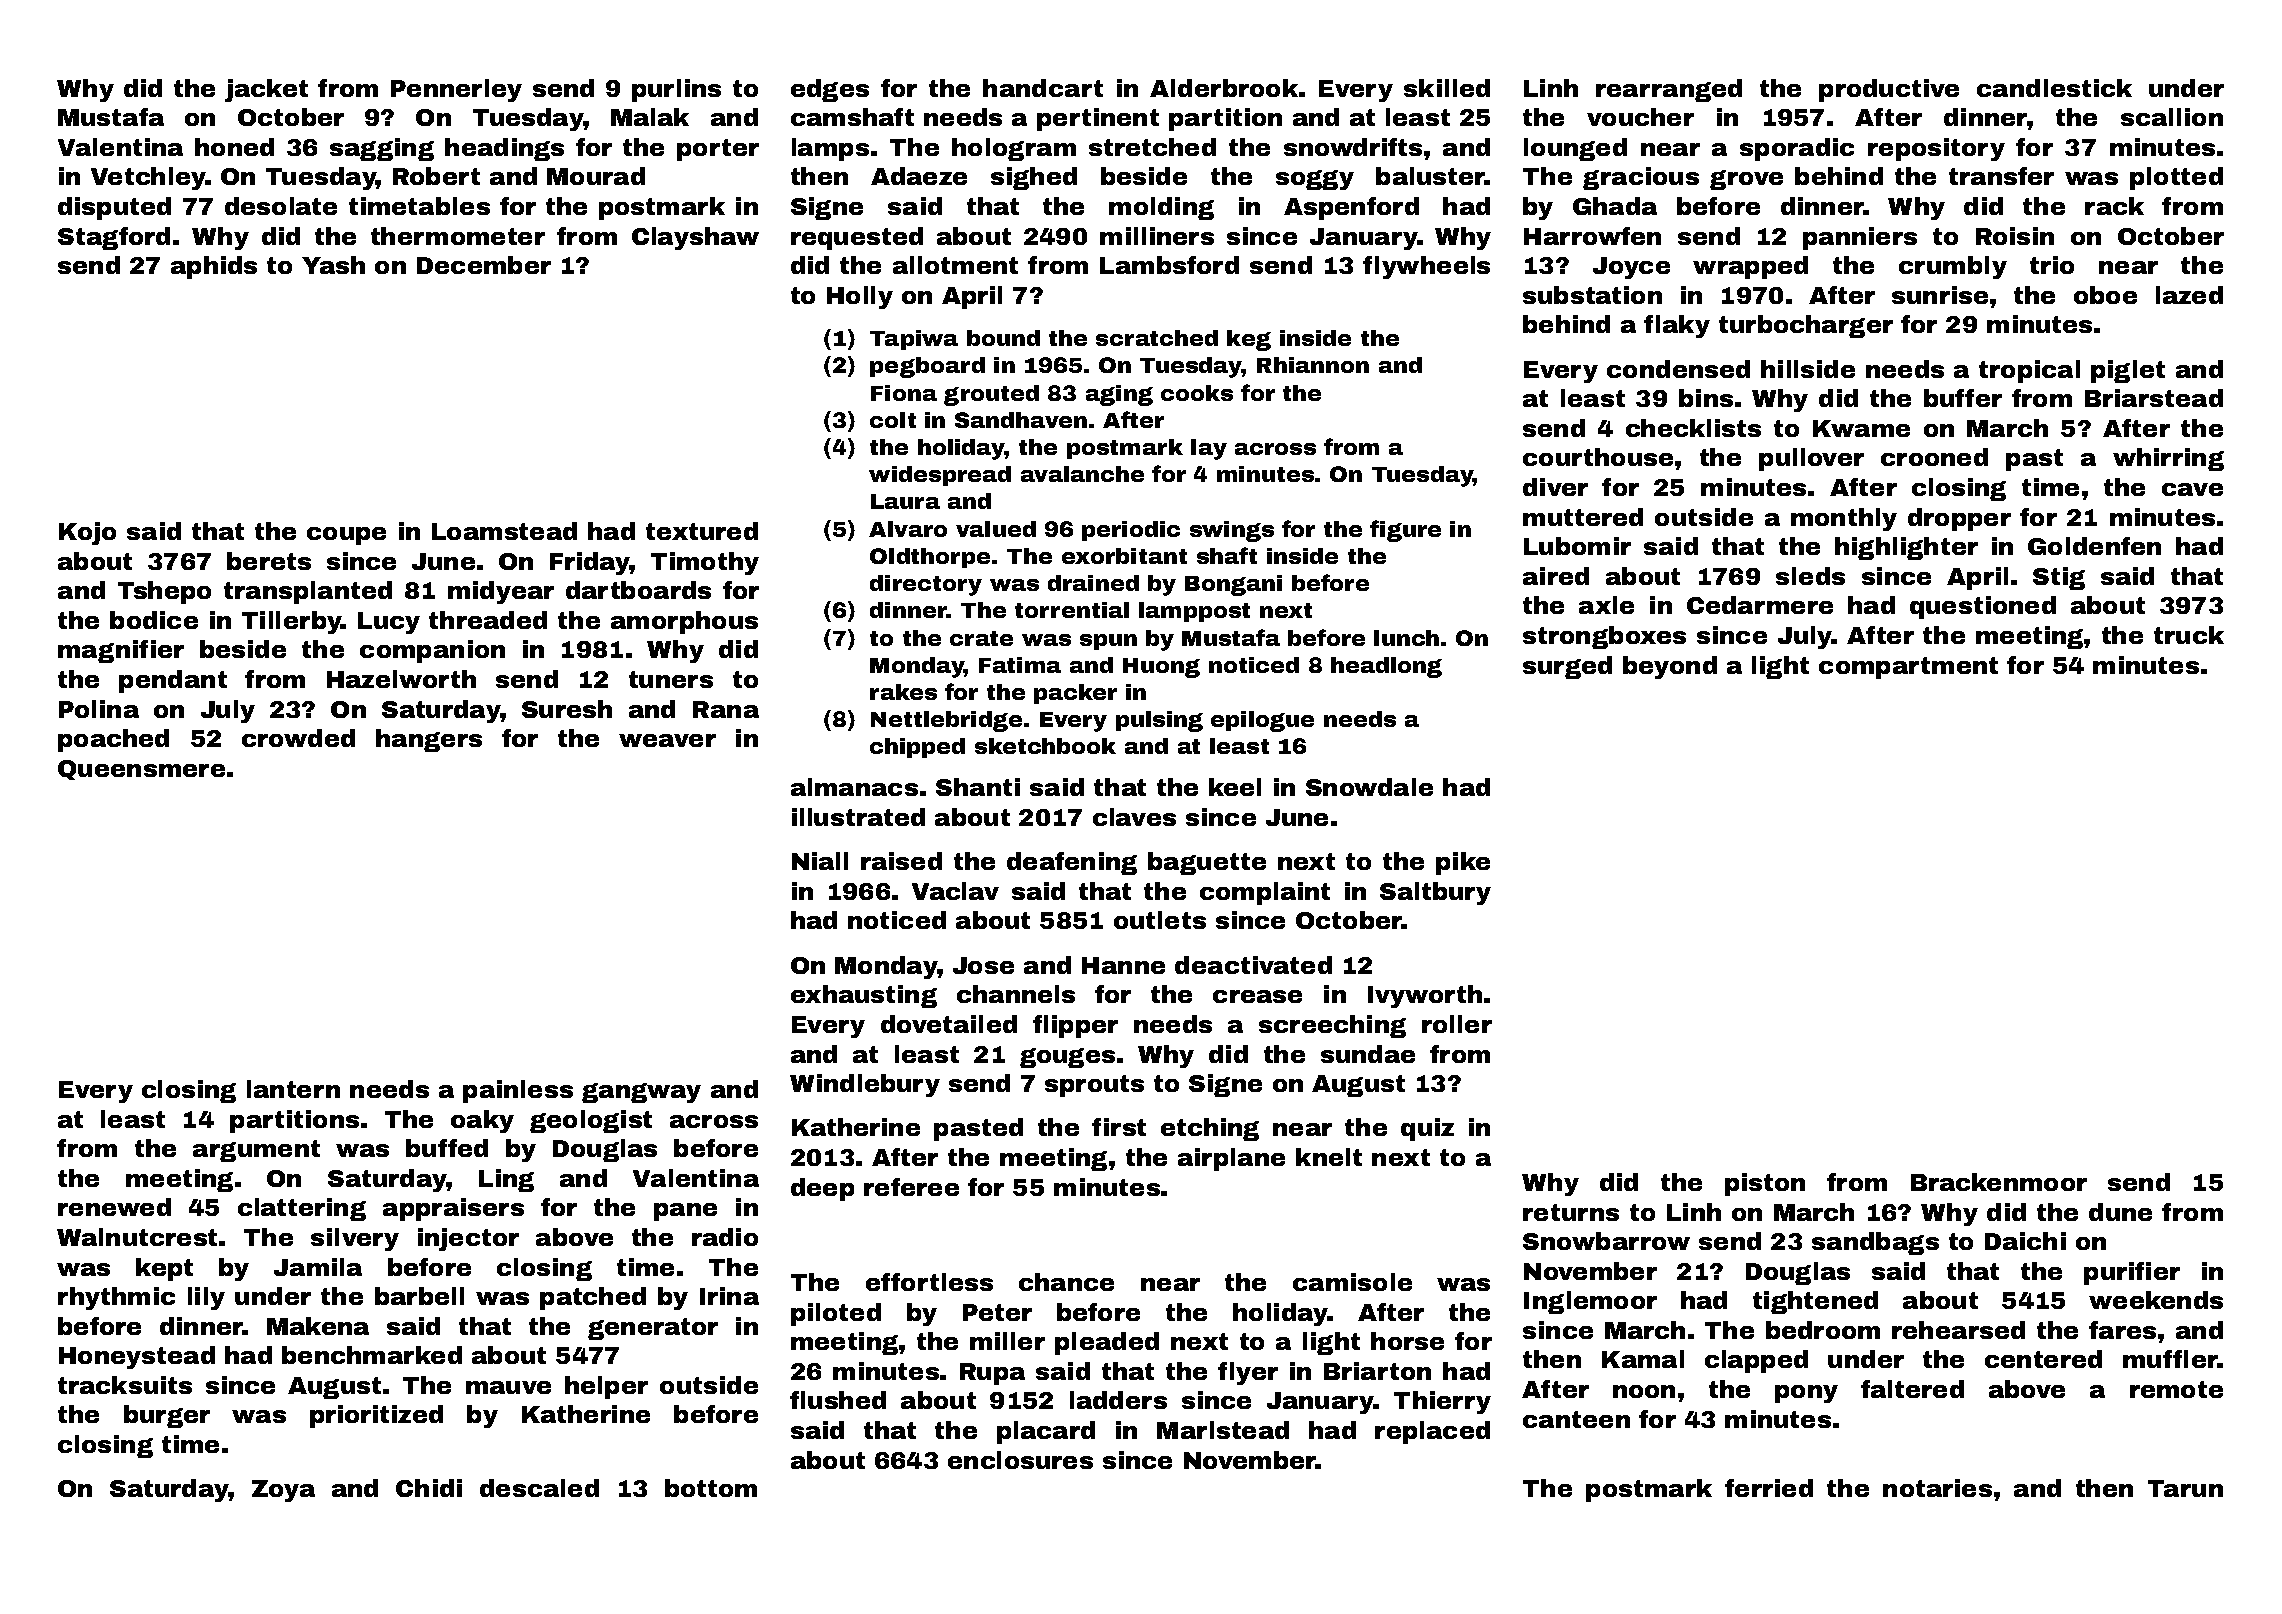 The height and width of the image is (1614, 2282). What do you see at coordinates (2189, 635) in the image?
I see `truck` at bounding box center [2189, 635].
